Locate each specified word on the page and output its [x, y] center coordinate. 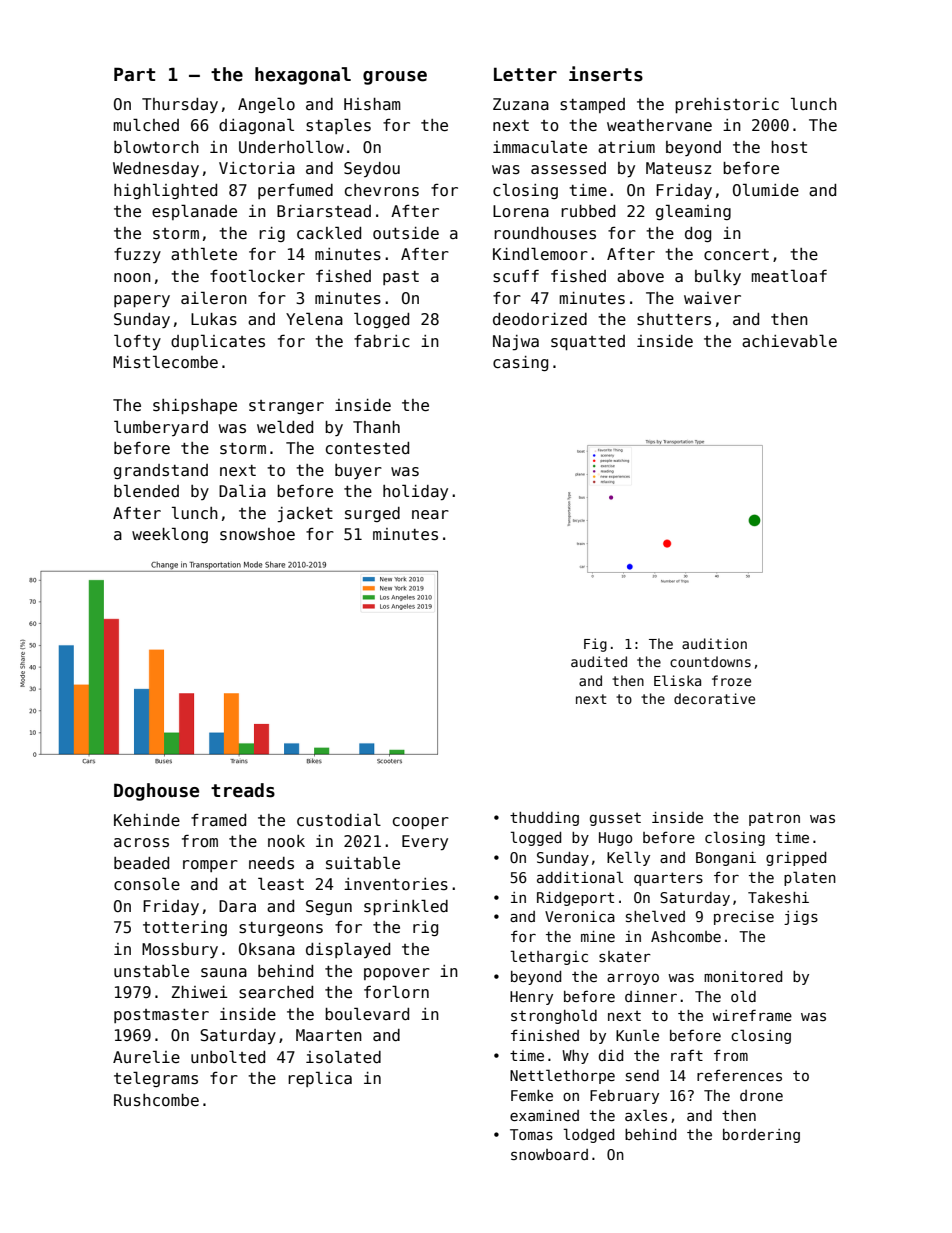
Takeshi [778, 897]
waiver [712, 298]
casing [520, 363]
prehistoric [727, 105]
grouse [395, 78]
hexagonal [303, 76]
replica [320, 1079]
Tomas [531, 1134]
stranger [286, 407]
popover [397, 974]
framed [218, 820]
